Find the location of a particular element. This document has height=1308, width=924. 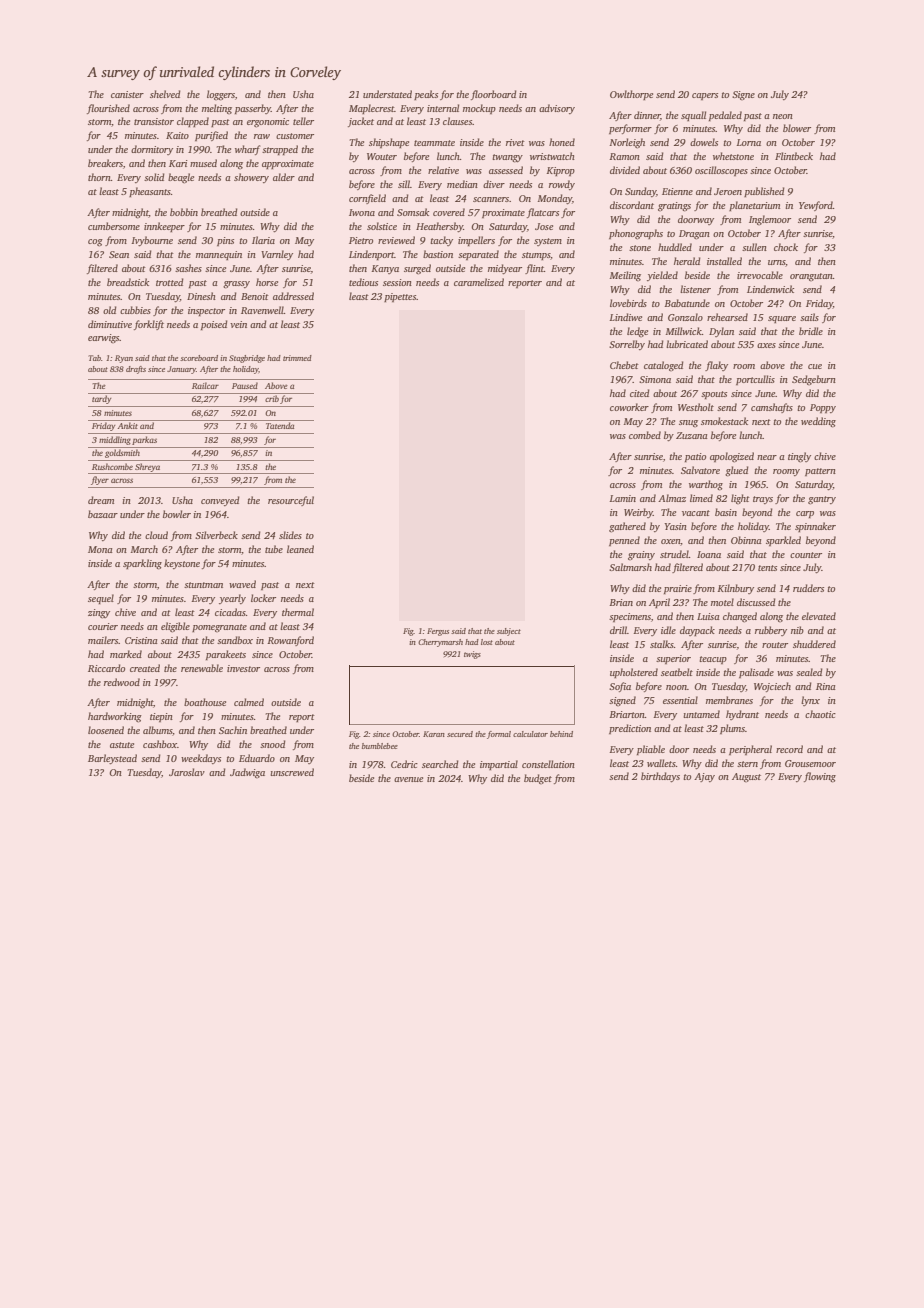

solstice is located at coordinates (382, 226).
